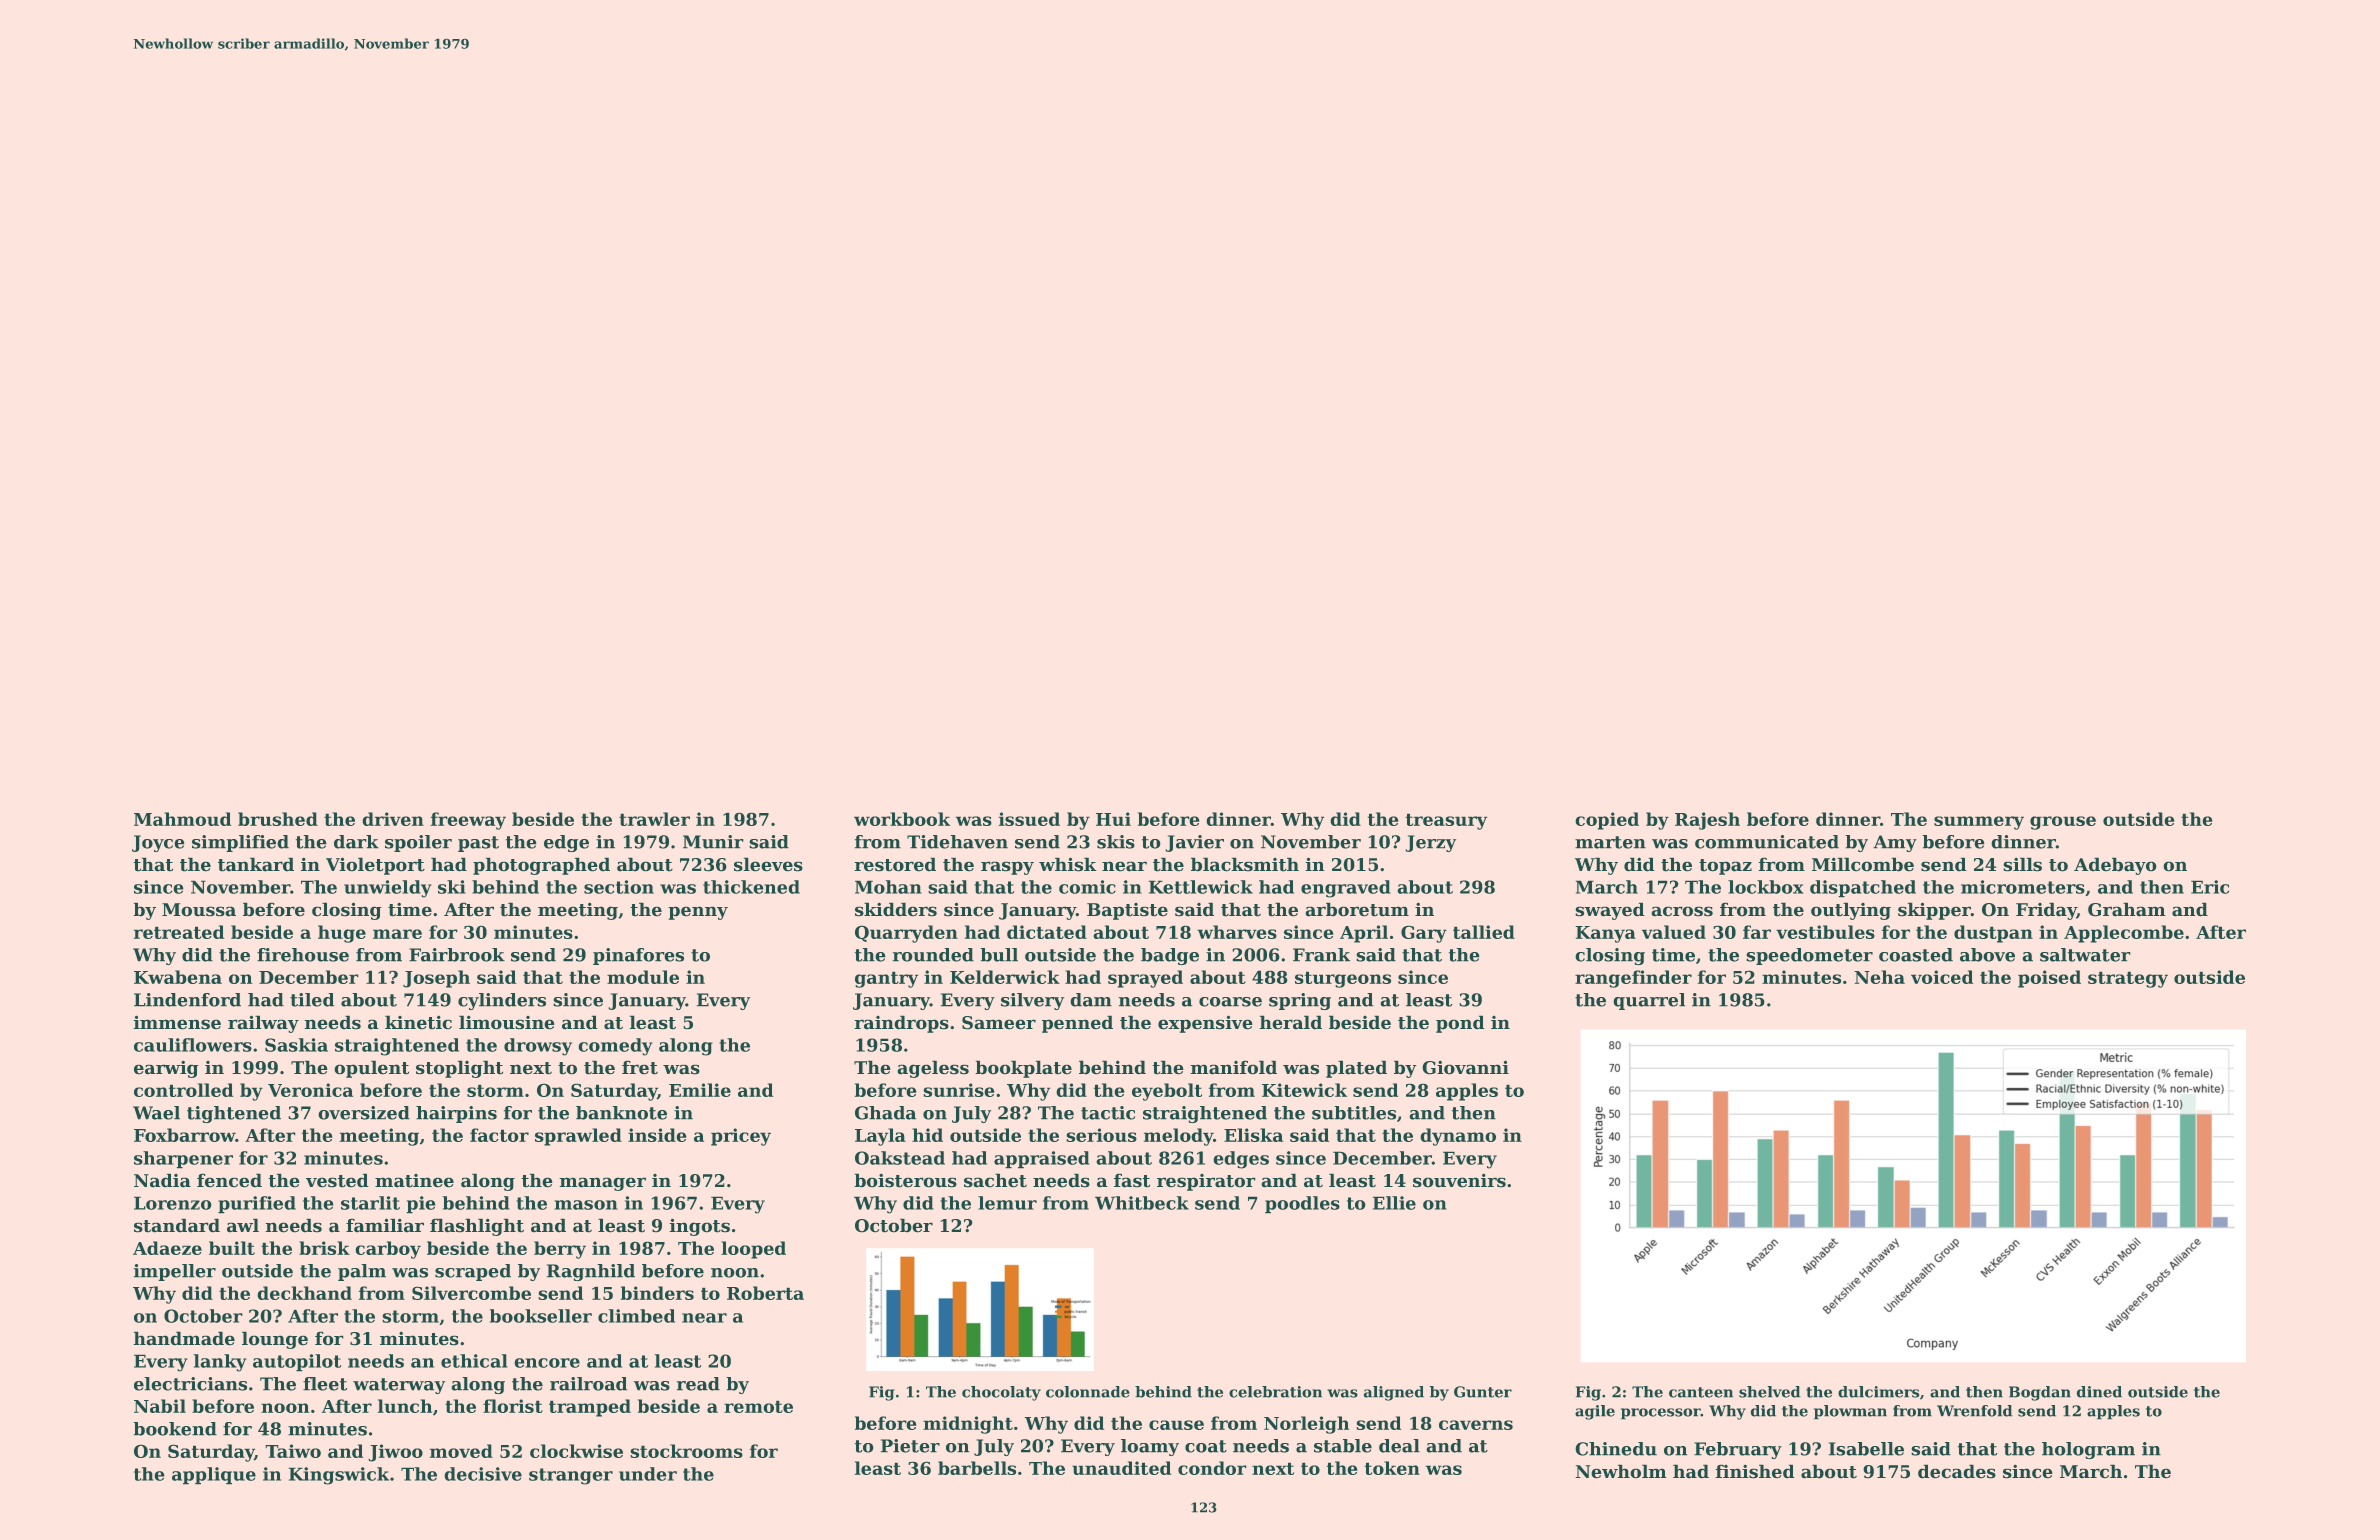 The width and height of the document is (2380, 1540). I want to click on thickened, so click(751, 887).
